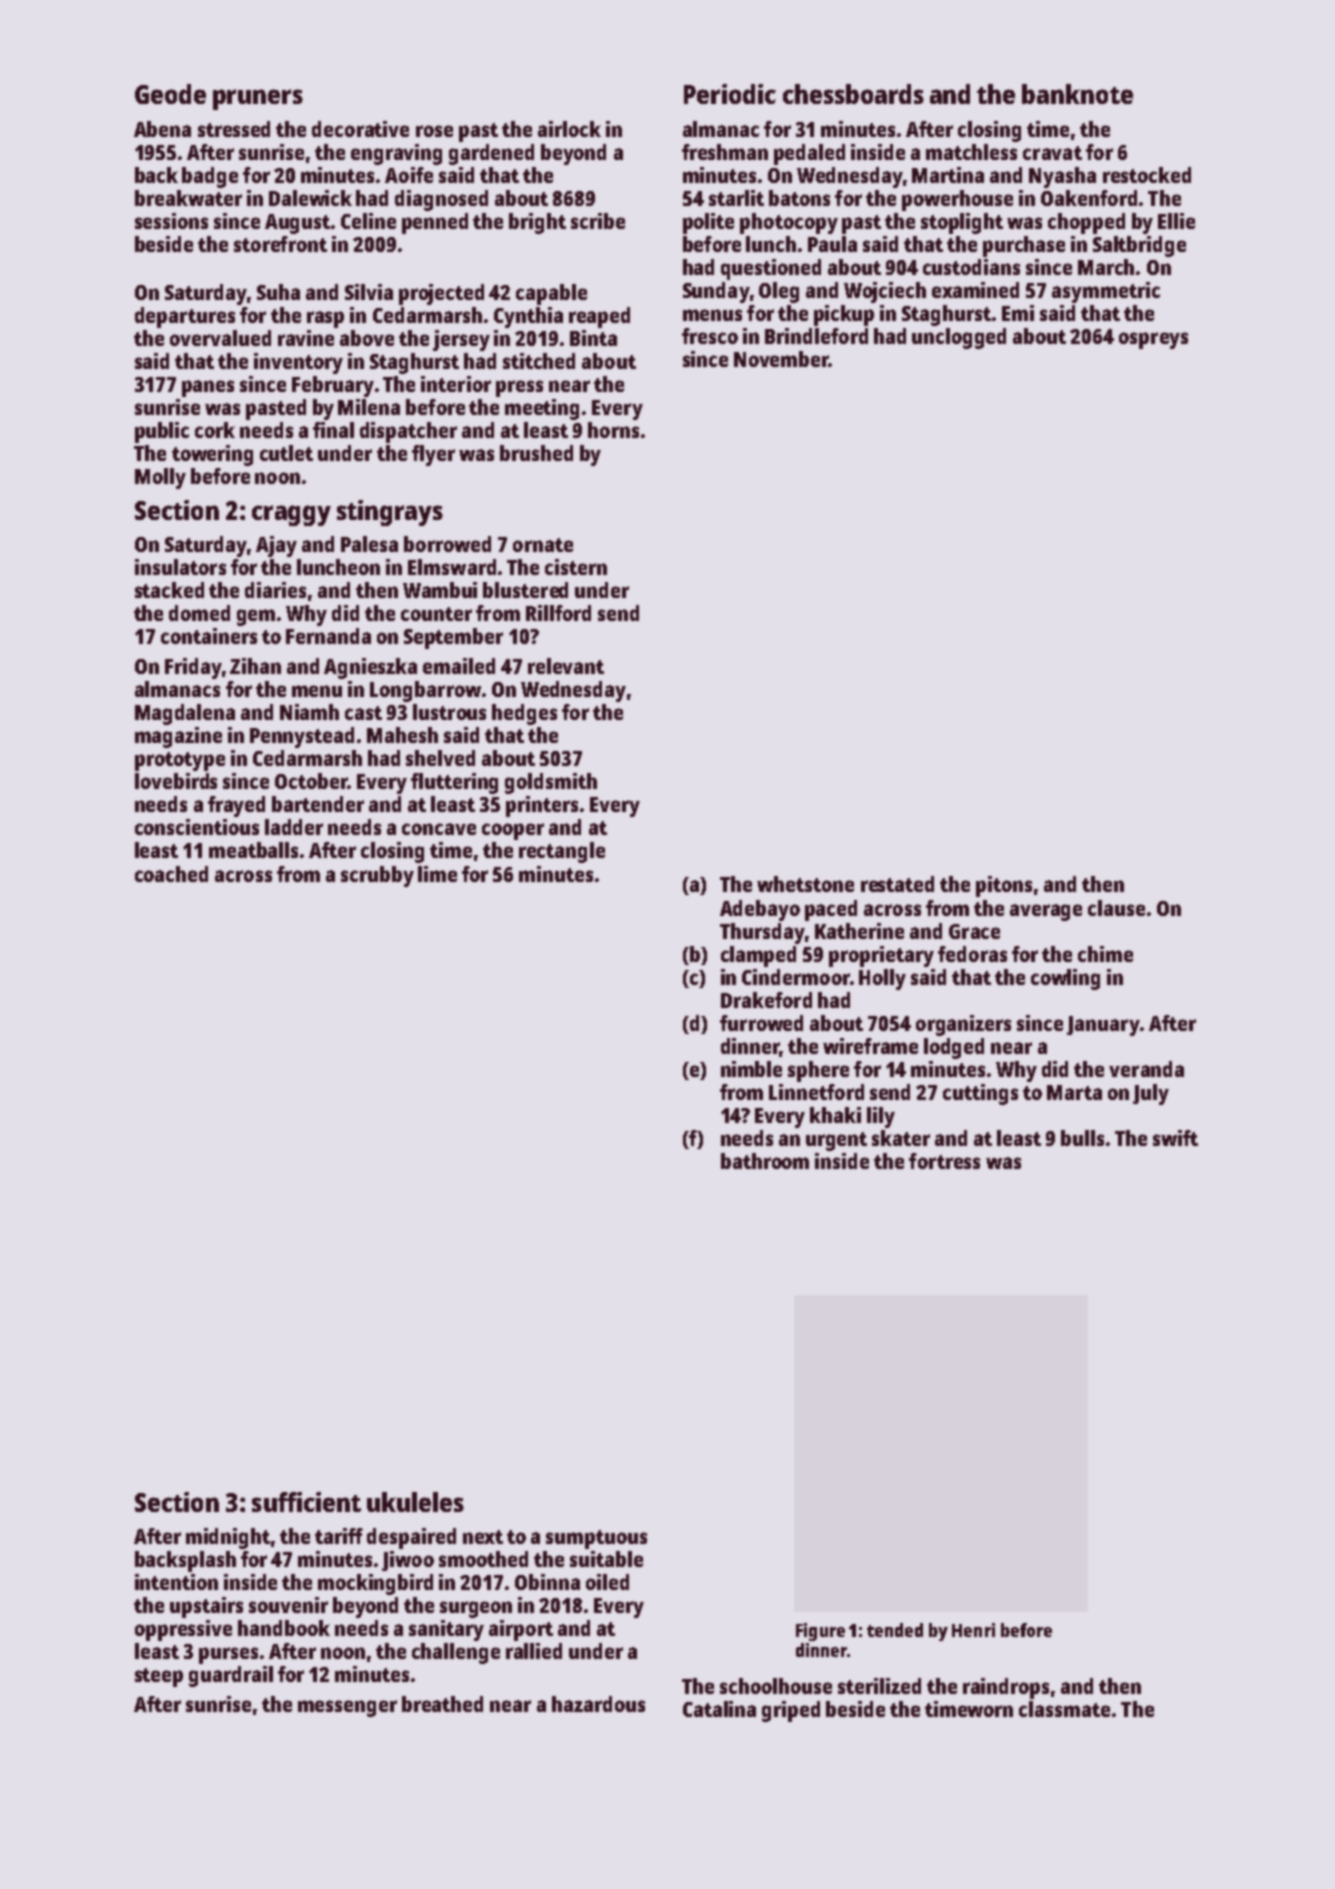  What do you see at coordinates (820, 1632) in the screenshot?
I see `Figure` at bounding box center [820, 1632].
